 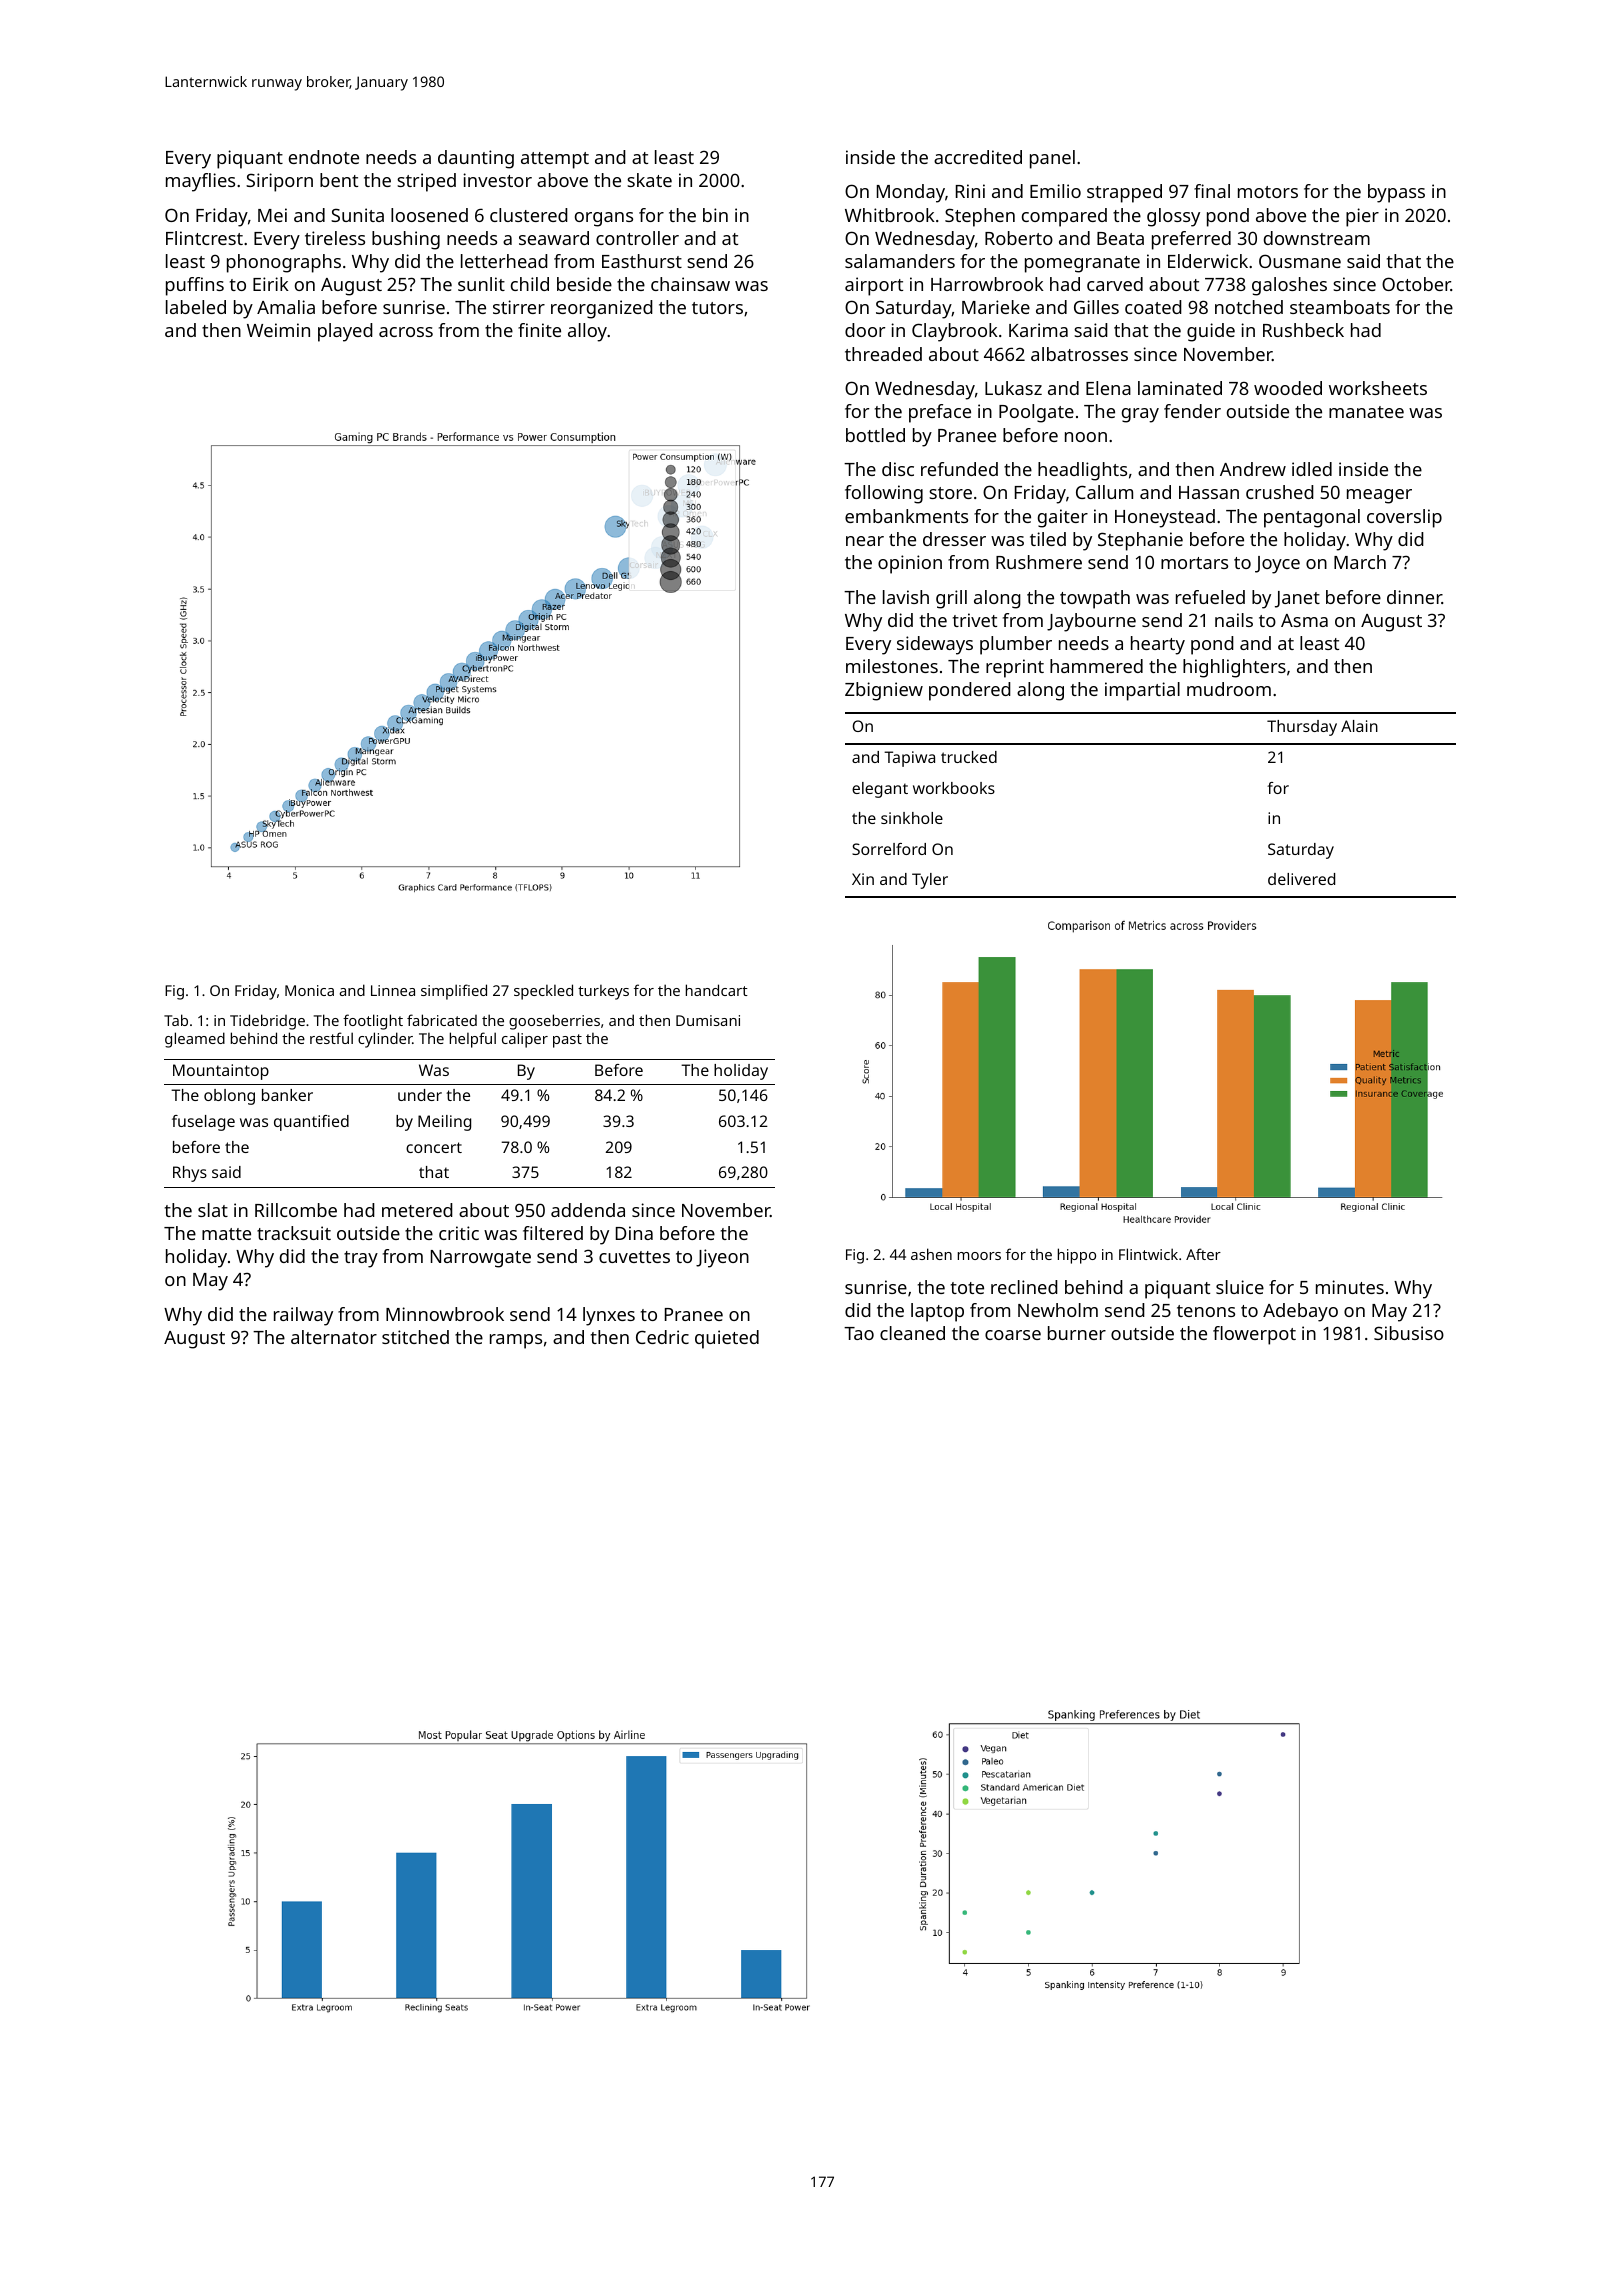 What do you see at coordinates (912, 818) in the screenshot?
I see `sinkhole` at bounding box center [912, 818].
